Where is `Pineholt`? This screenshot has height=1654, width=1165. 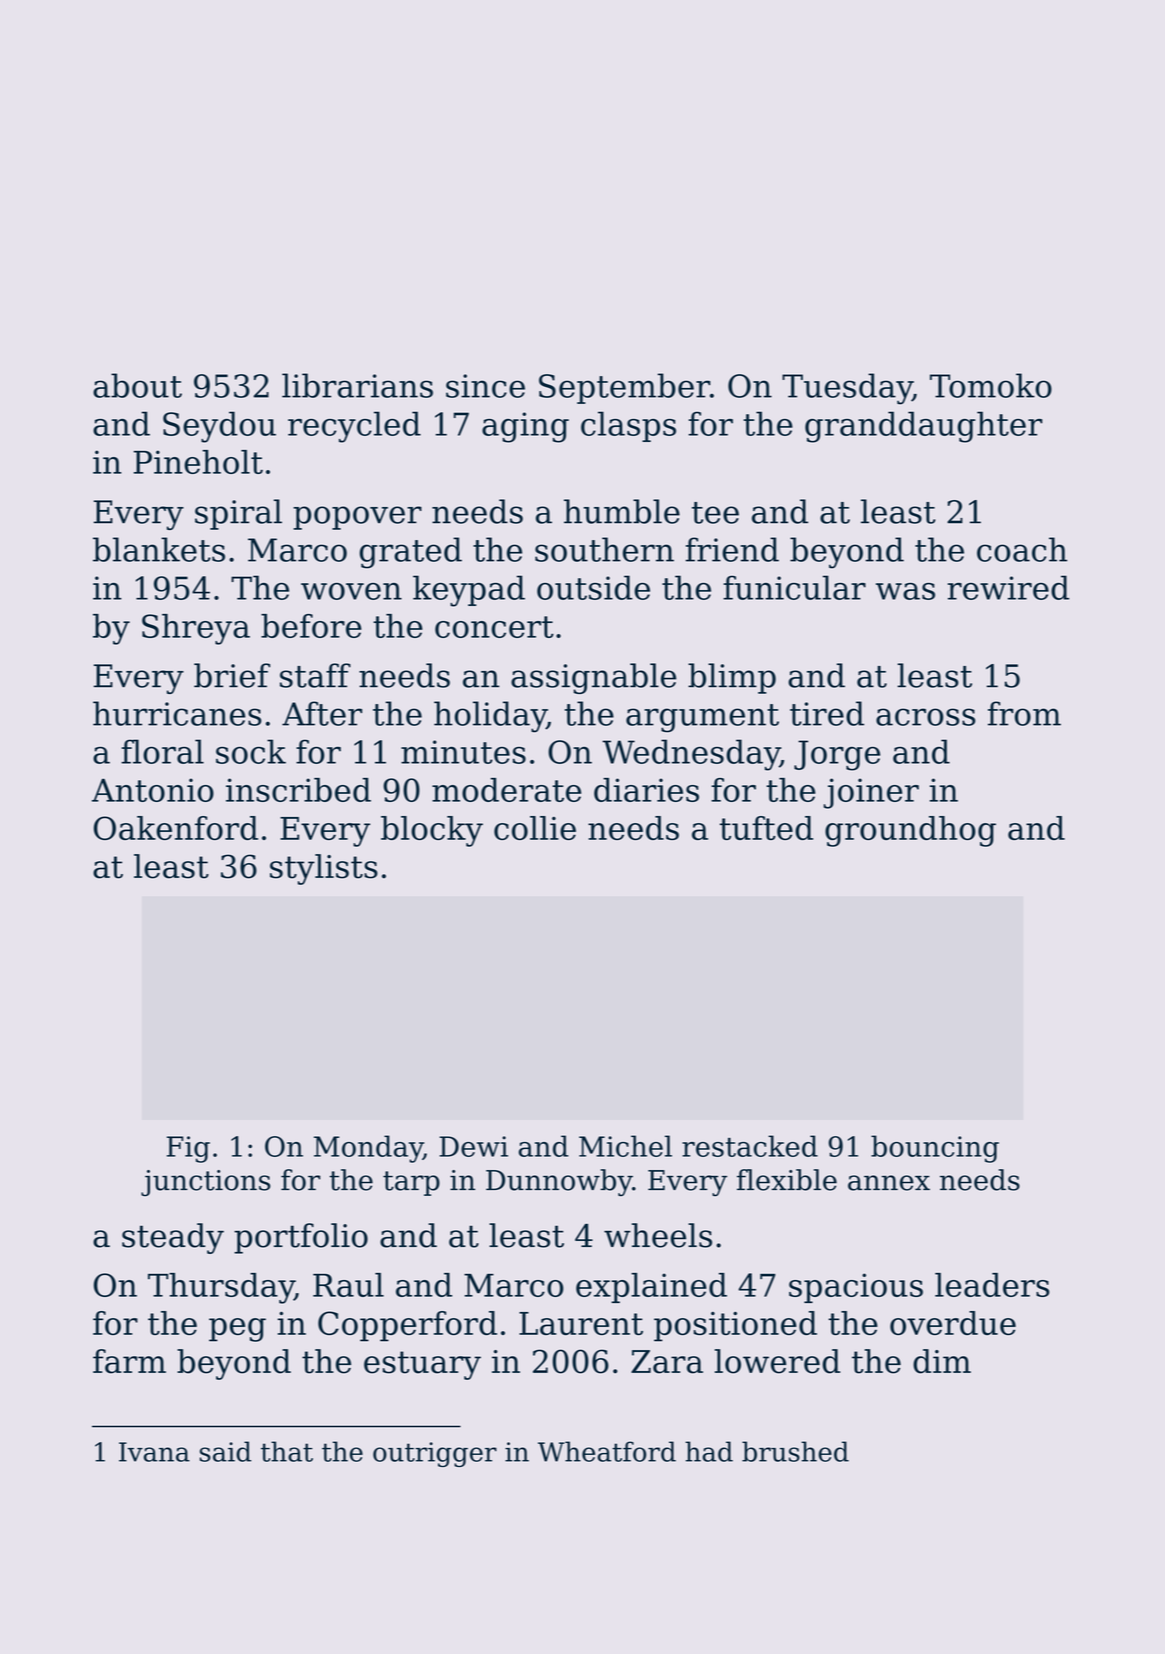
Pineholt is located at coordinates (198, 462).
